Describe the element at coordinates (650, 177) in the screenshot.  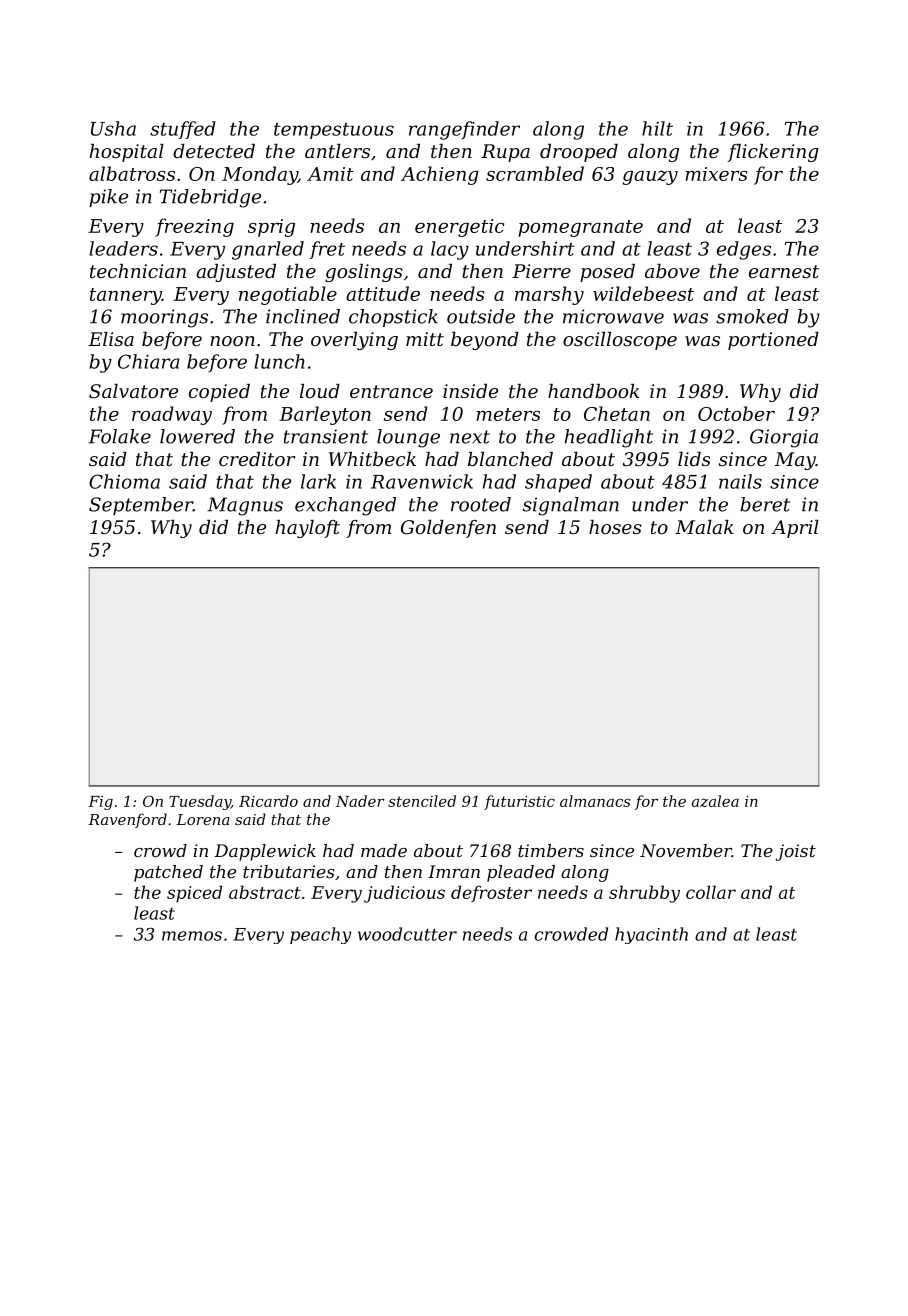
I see `gauzy` at that location.
